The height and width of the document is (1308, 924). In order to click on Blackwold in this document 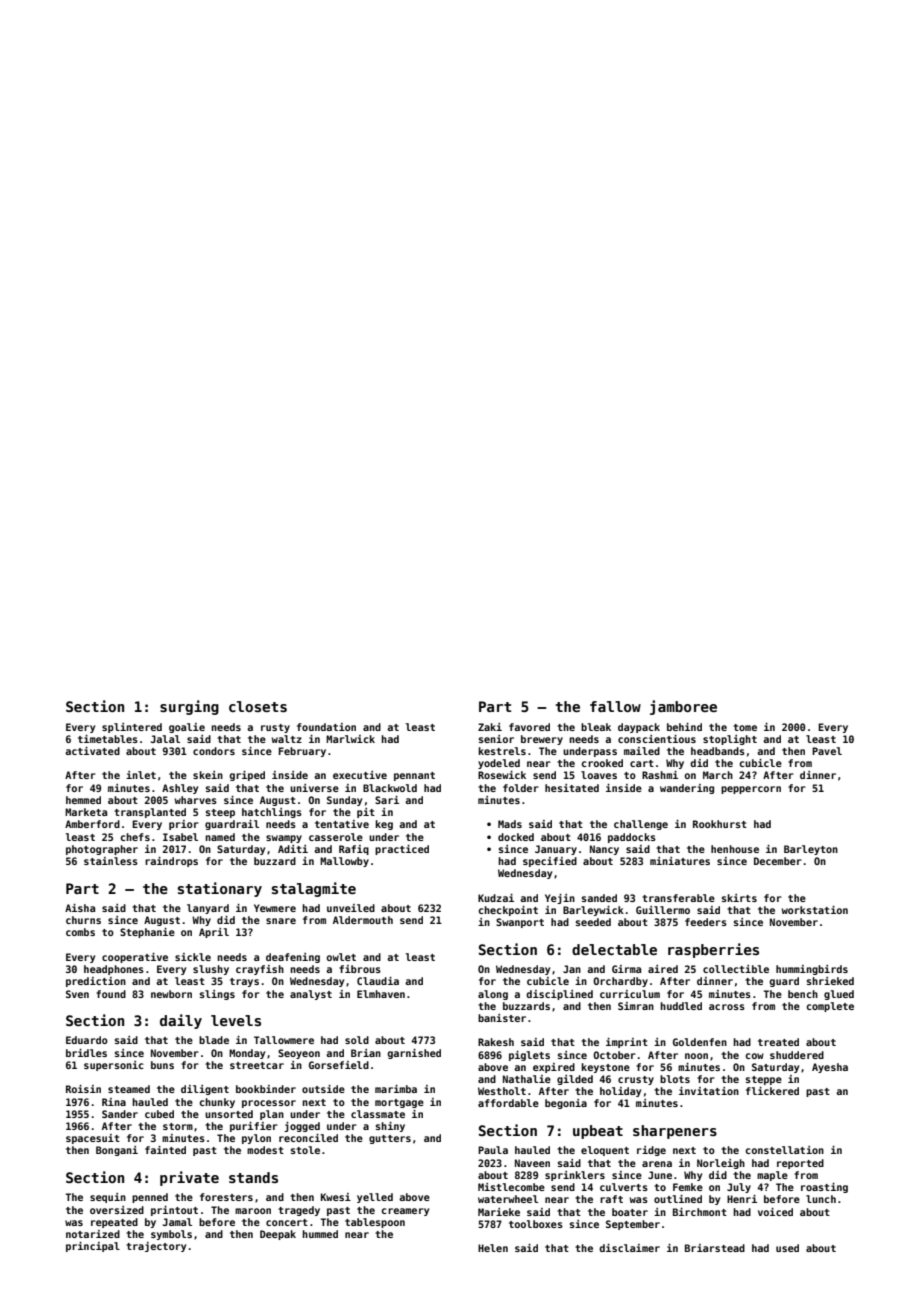, I will do `click(390, 788)`.
